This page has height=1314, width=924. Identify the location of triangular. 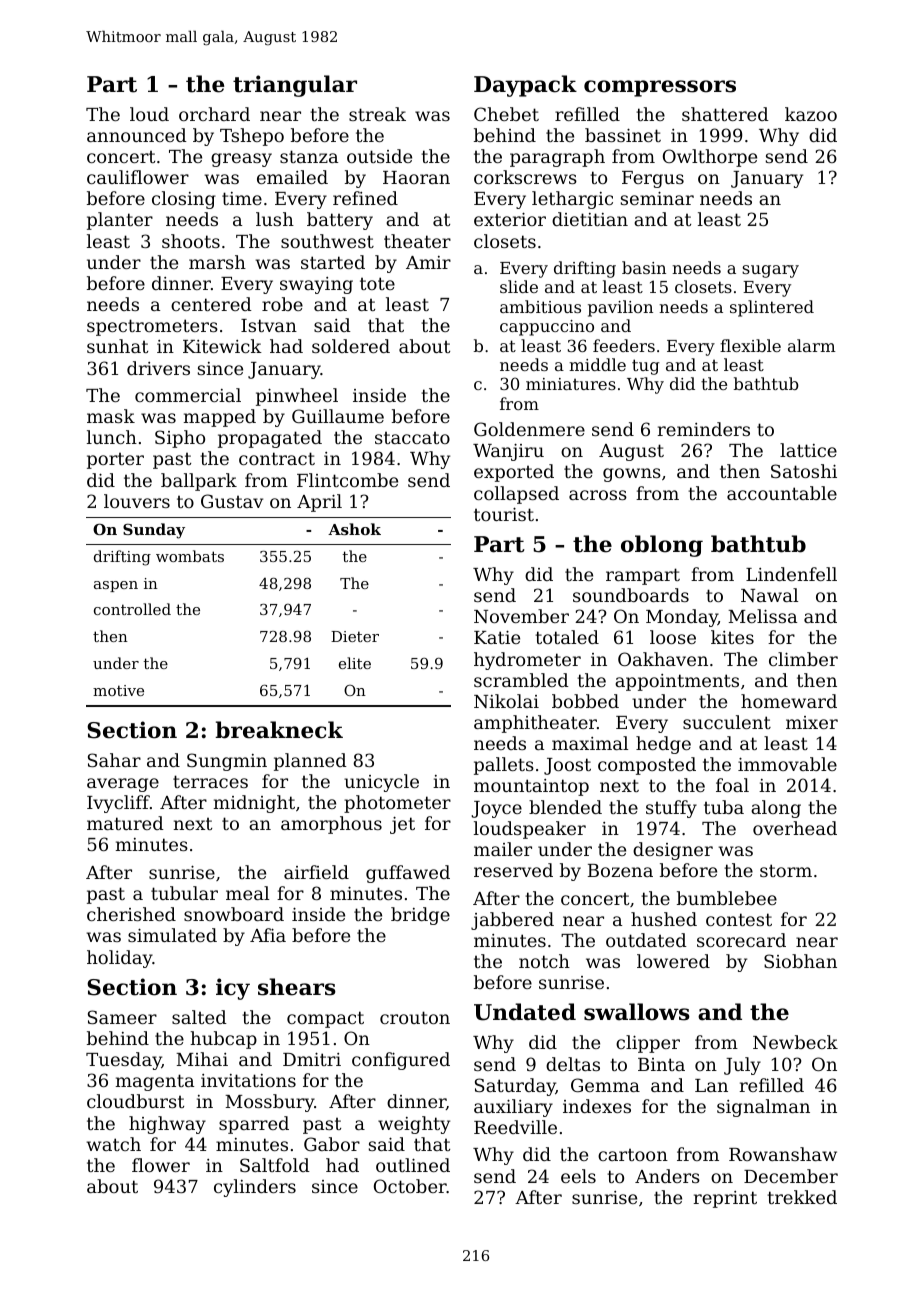
(295, 86).
